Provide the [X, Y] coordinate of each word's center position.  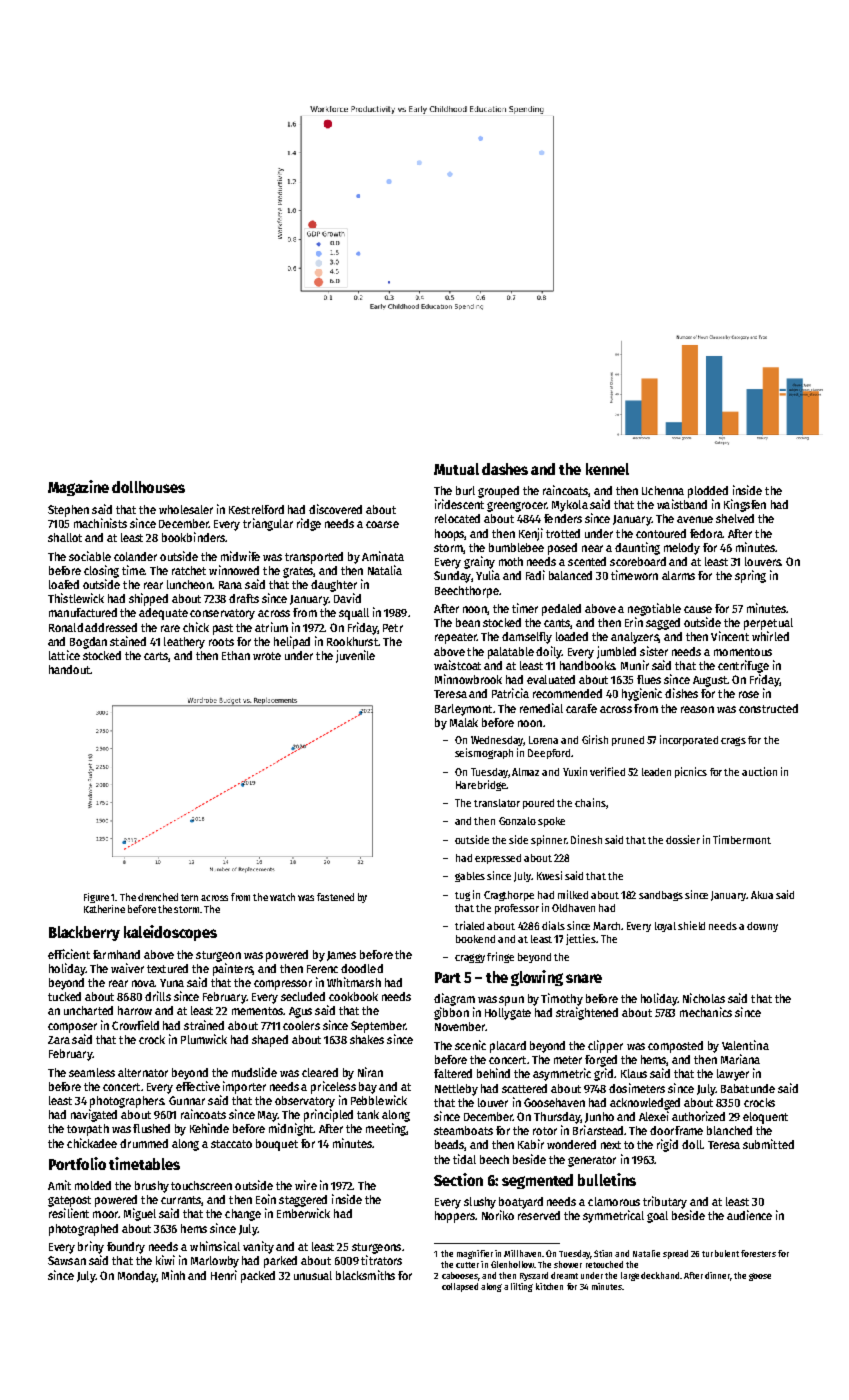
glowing [537, 978]
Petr [393, 628]
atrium [271, 627]
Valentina [745, 1045]
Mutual [456, 469]
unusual [313, 1275]
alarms [678, 575]
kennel [607, 469]
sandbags [661, 896]
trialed [469, 925]
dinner [717, 1275]
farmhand [116, 954]
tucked [64, 996]
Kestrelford [256, 509]
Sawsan [67, 1260]
